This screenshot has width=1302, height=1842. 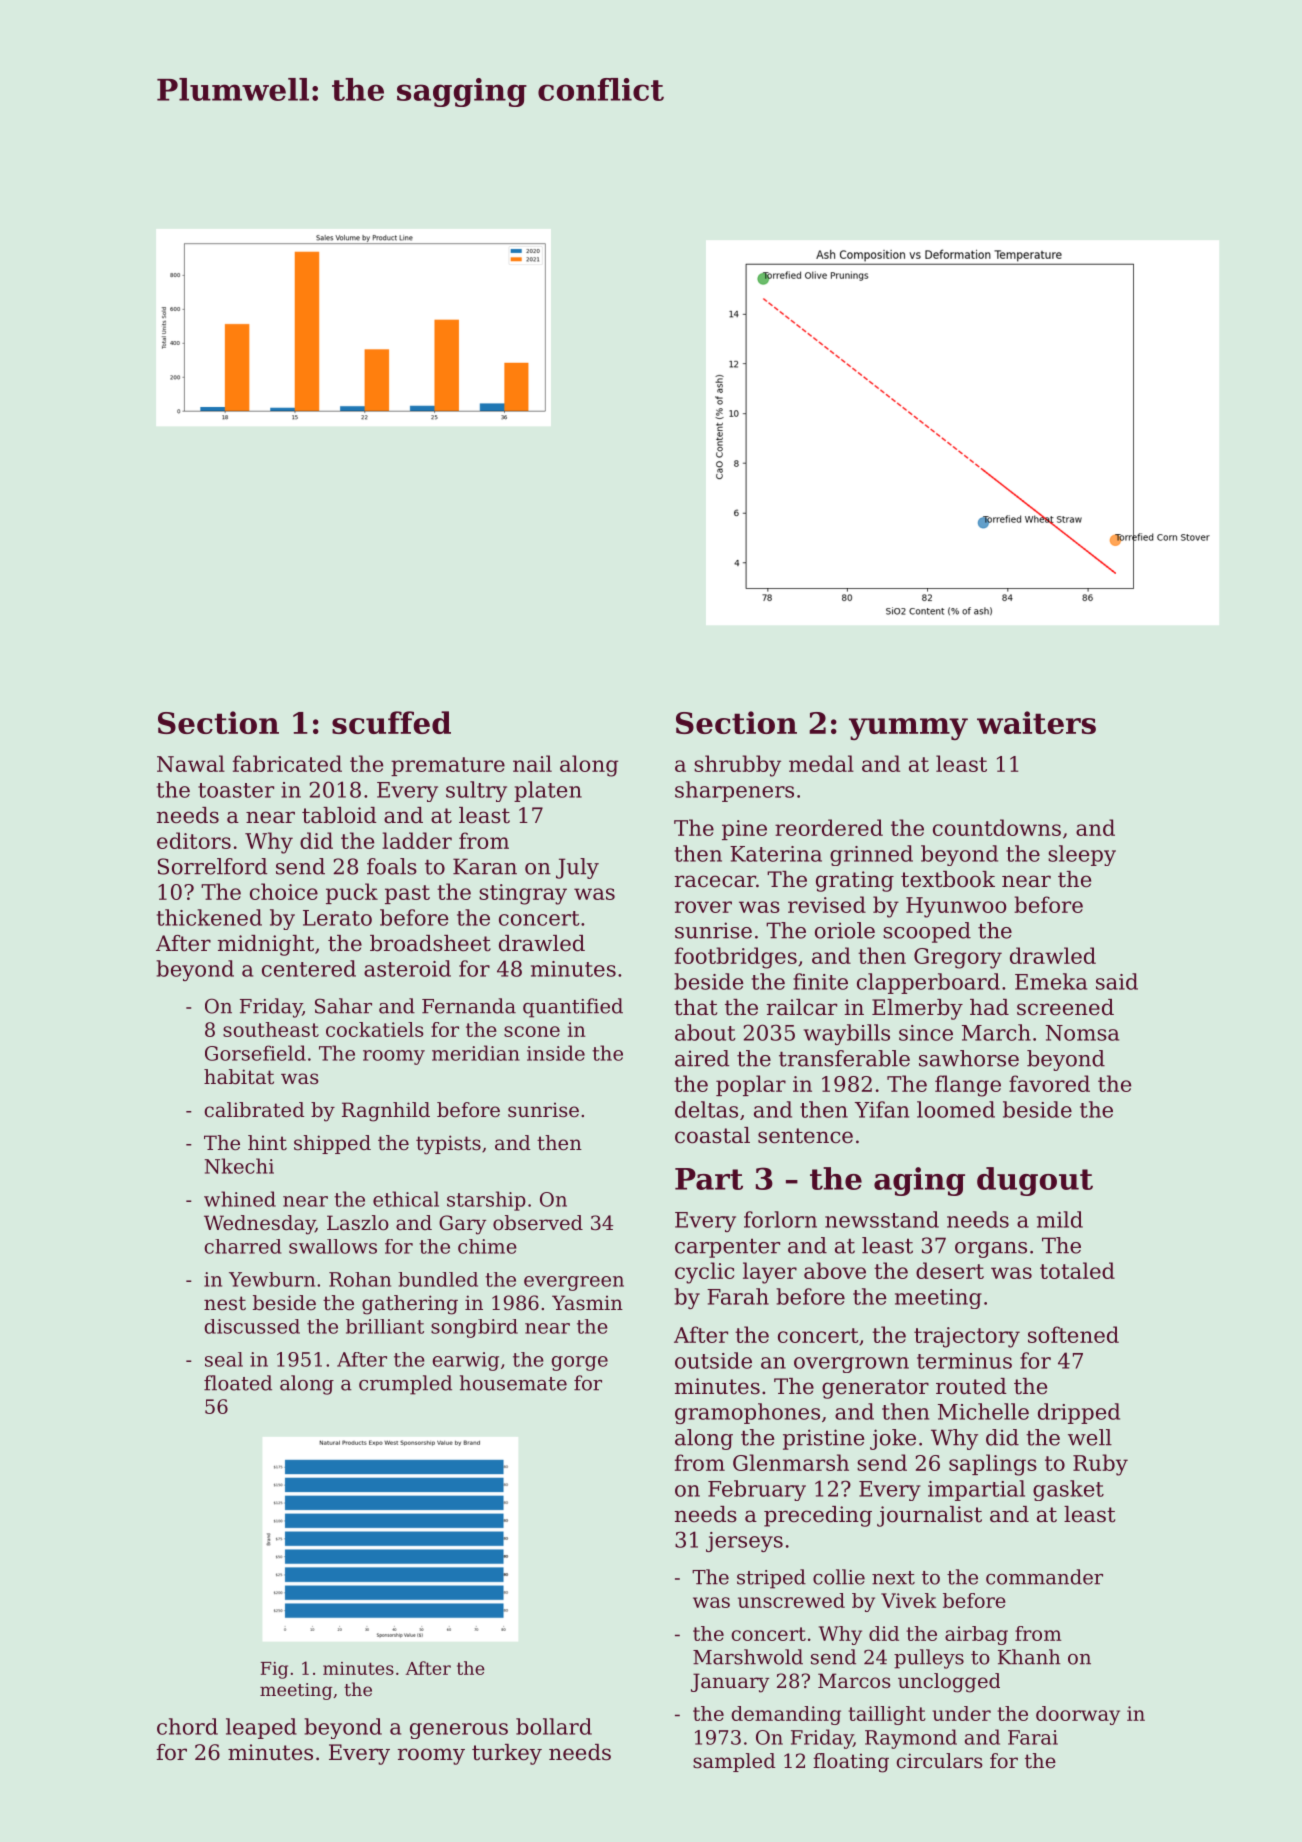 I want to click on thickened, so click(x=209, y=917).
